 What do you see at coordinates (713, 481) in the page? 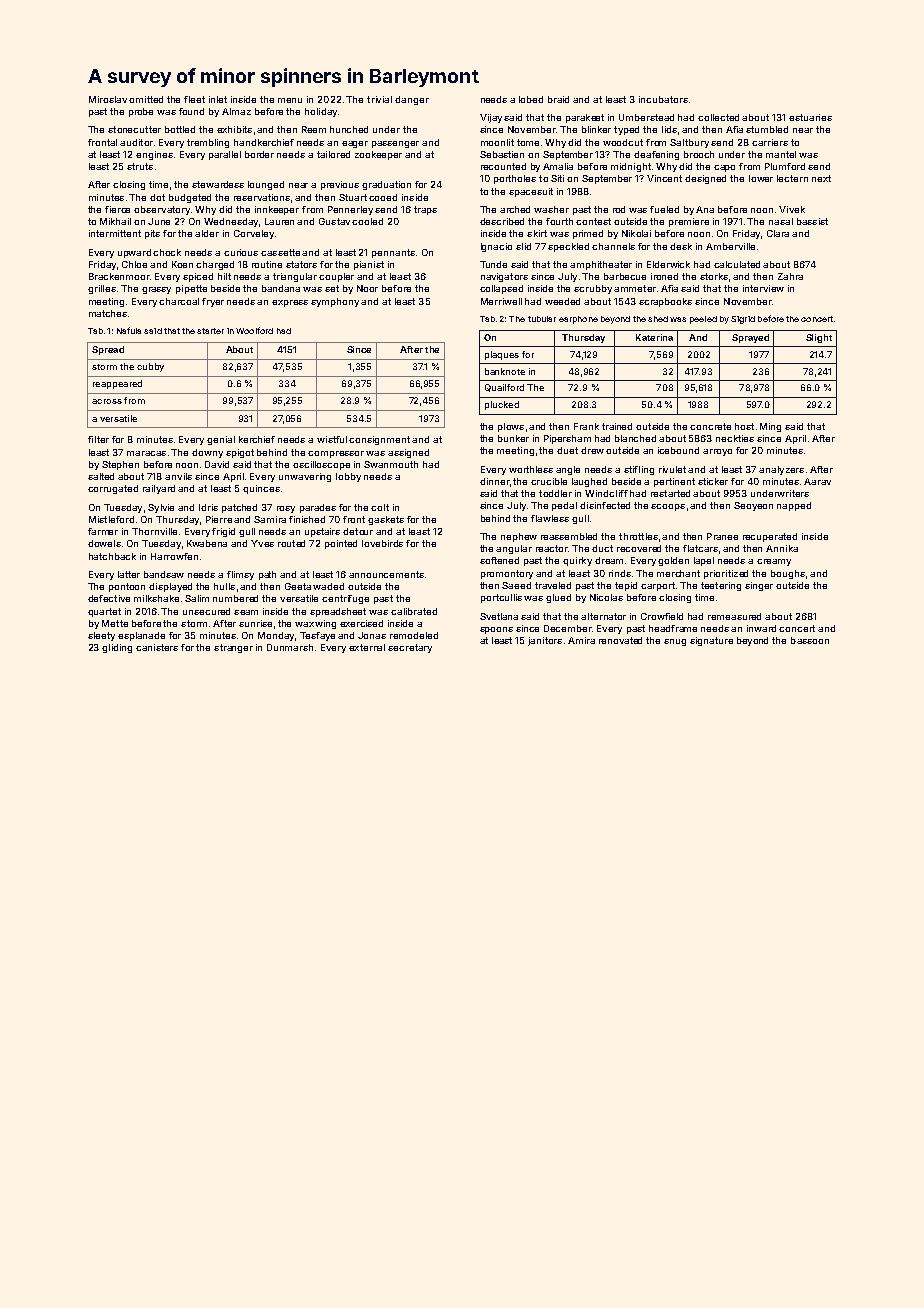
I see `sticker` at bounding box center [713, 481].
